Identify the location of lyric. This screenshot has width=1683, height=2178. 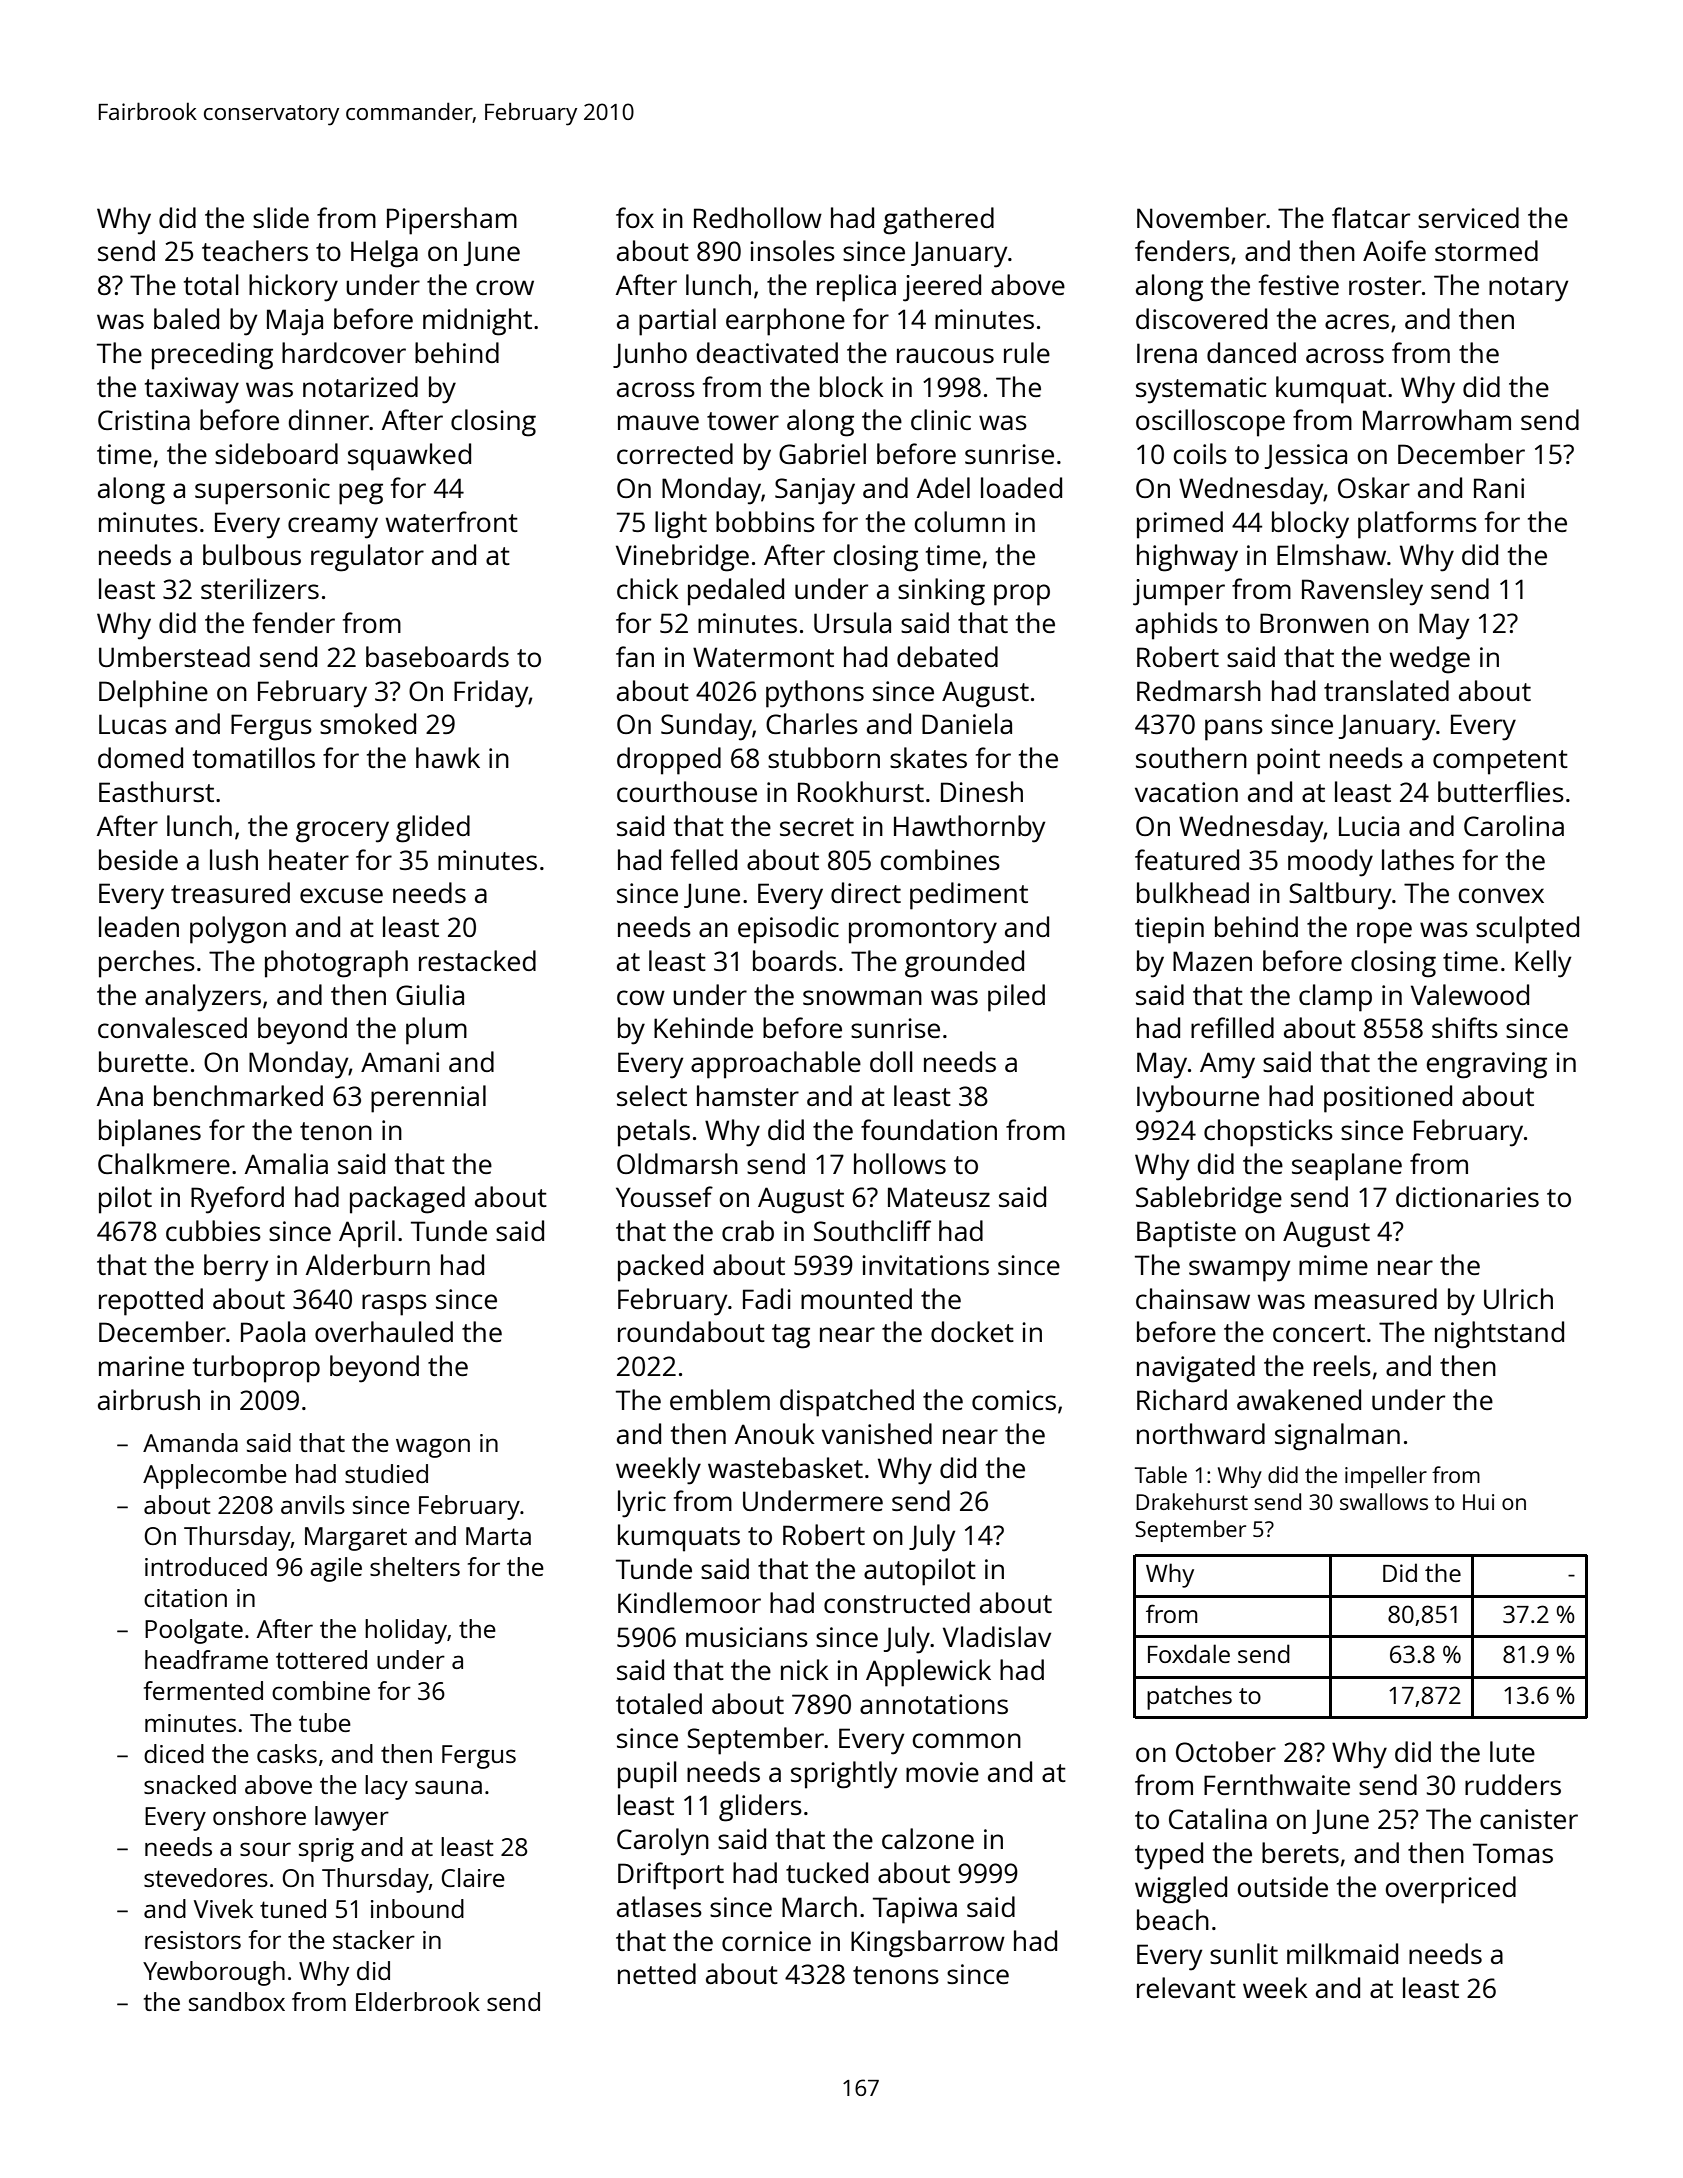
(642, 1504).
